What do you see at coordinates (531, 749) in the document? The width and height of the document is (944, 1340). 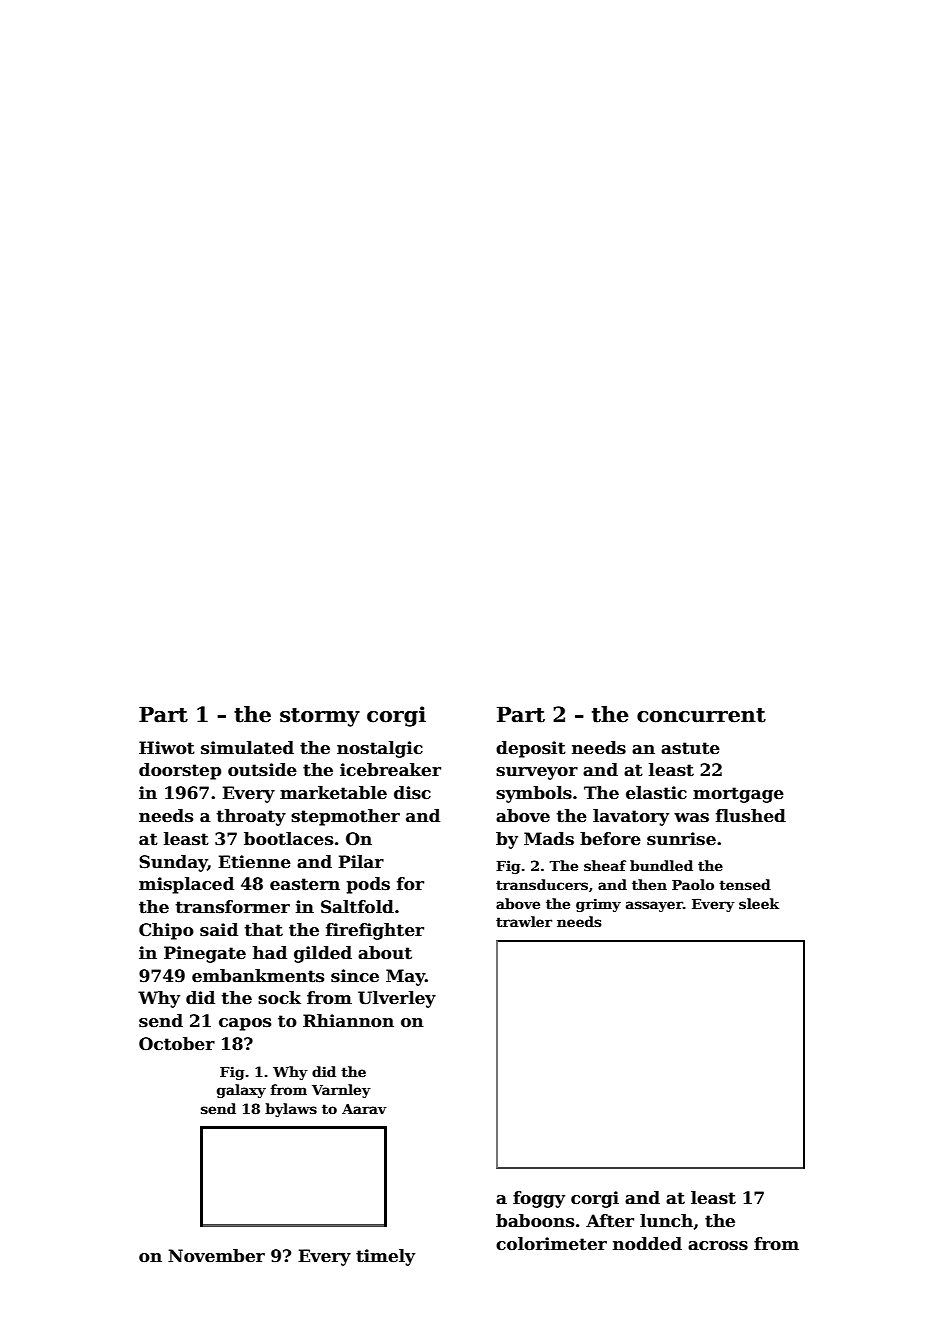 I see `deposit` at bounding box center [531, 749].
